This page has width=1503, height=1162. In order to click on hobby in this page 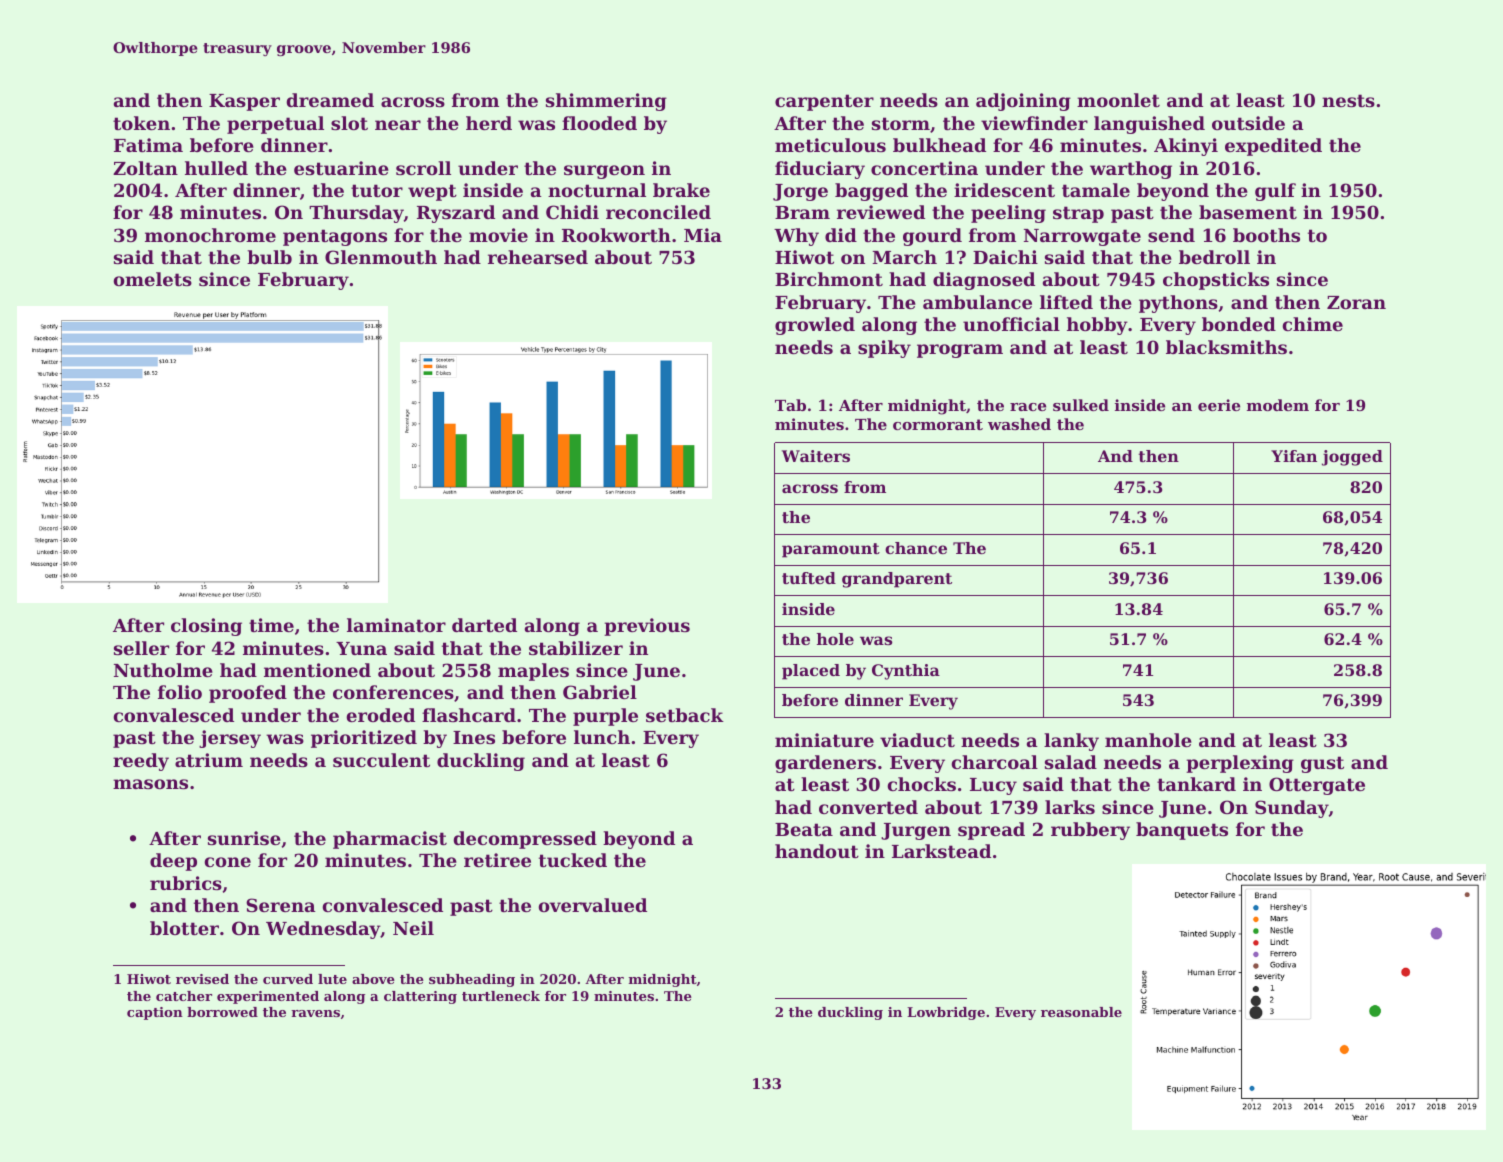, I will do `click(1097, 326)`.
